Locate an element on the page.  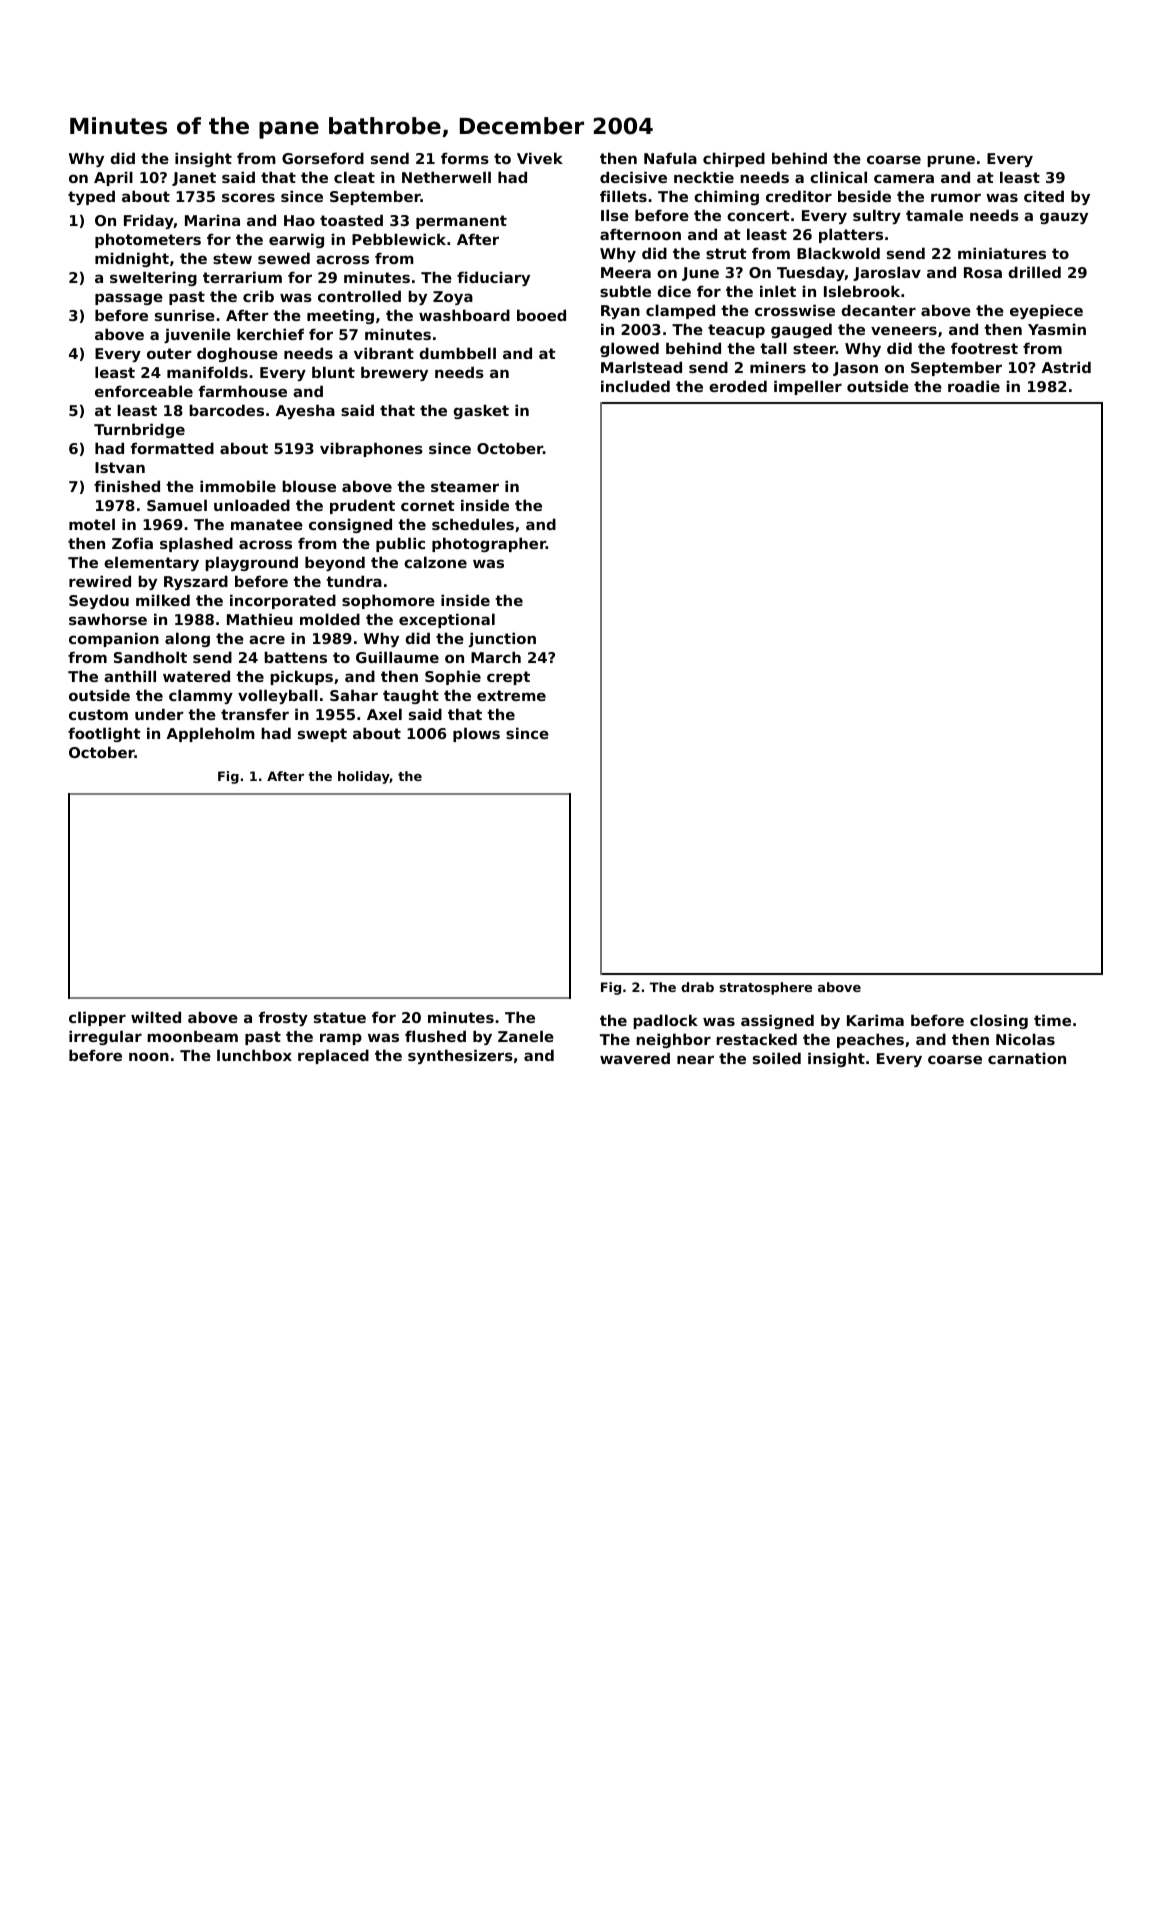
veneers is located at coordinates (904, 330).
